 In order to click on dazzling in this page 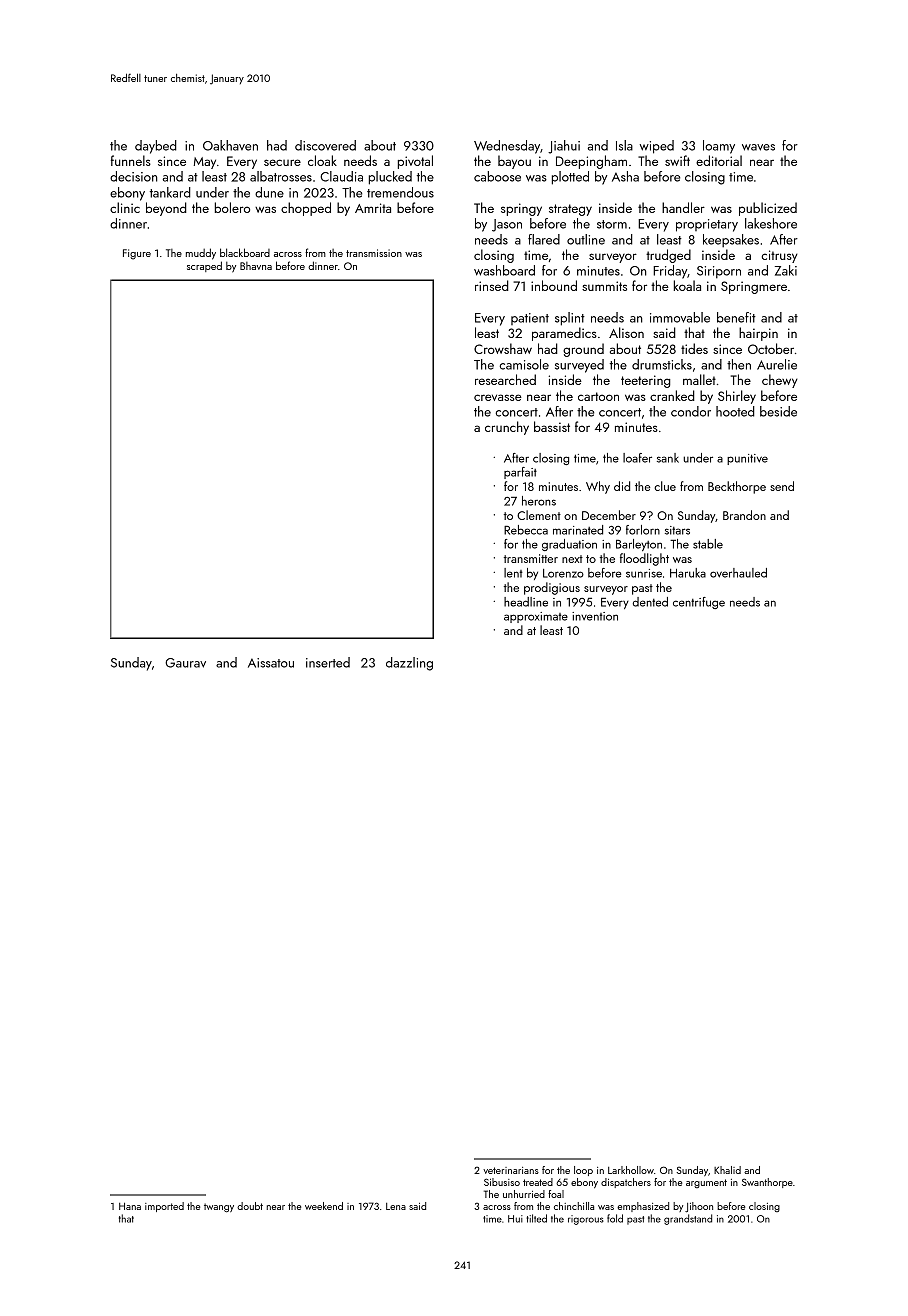, I will do `click(409, 664)`.
